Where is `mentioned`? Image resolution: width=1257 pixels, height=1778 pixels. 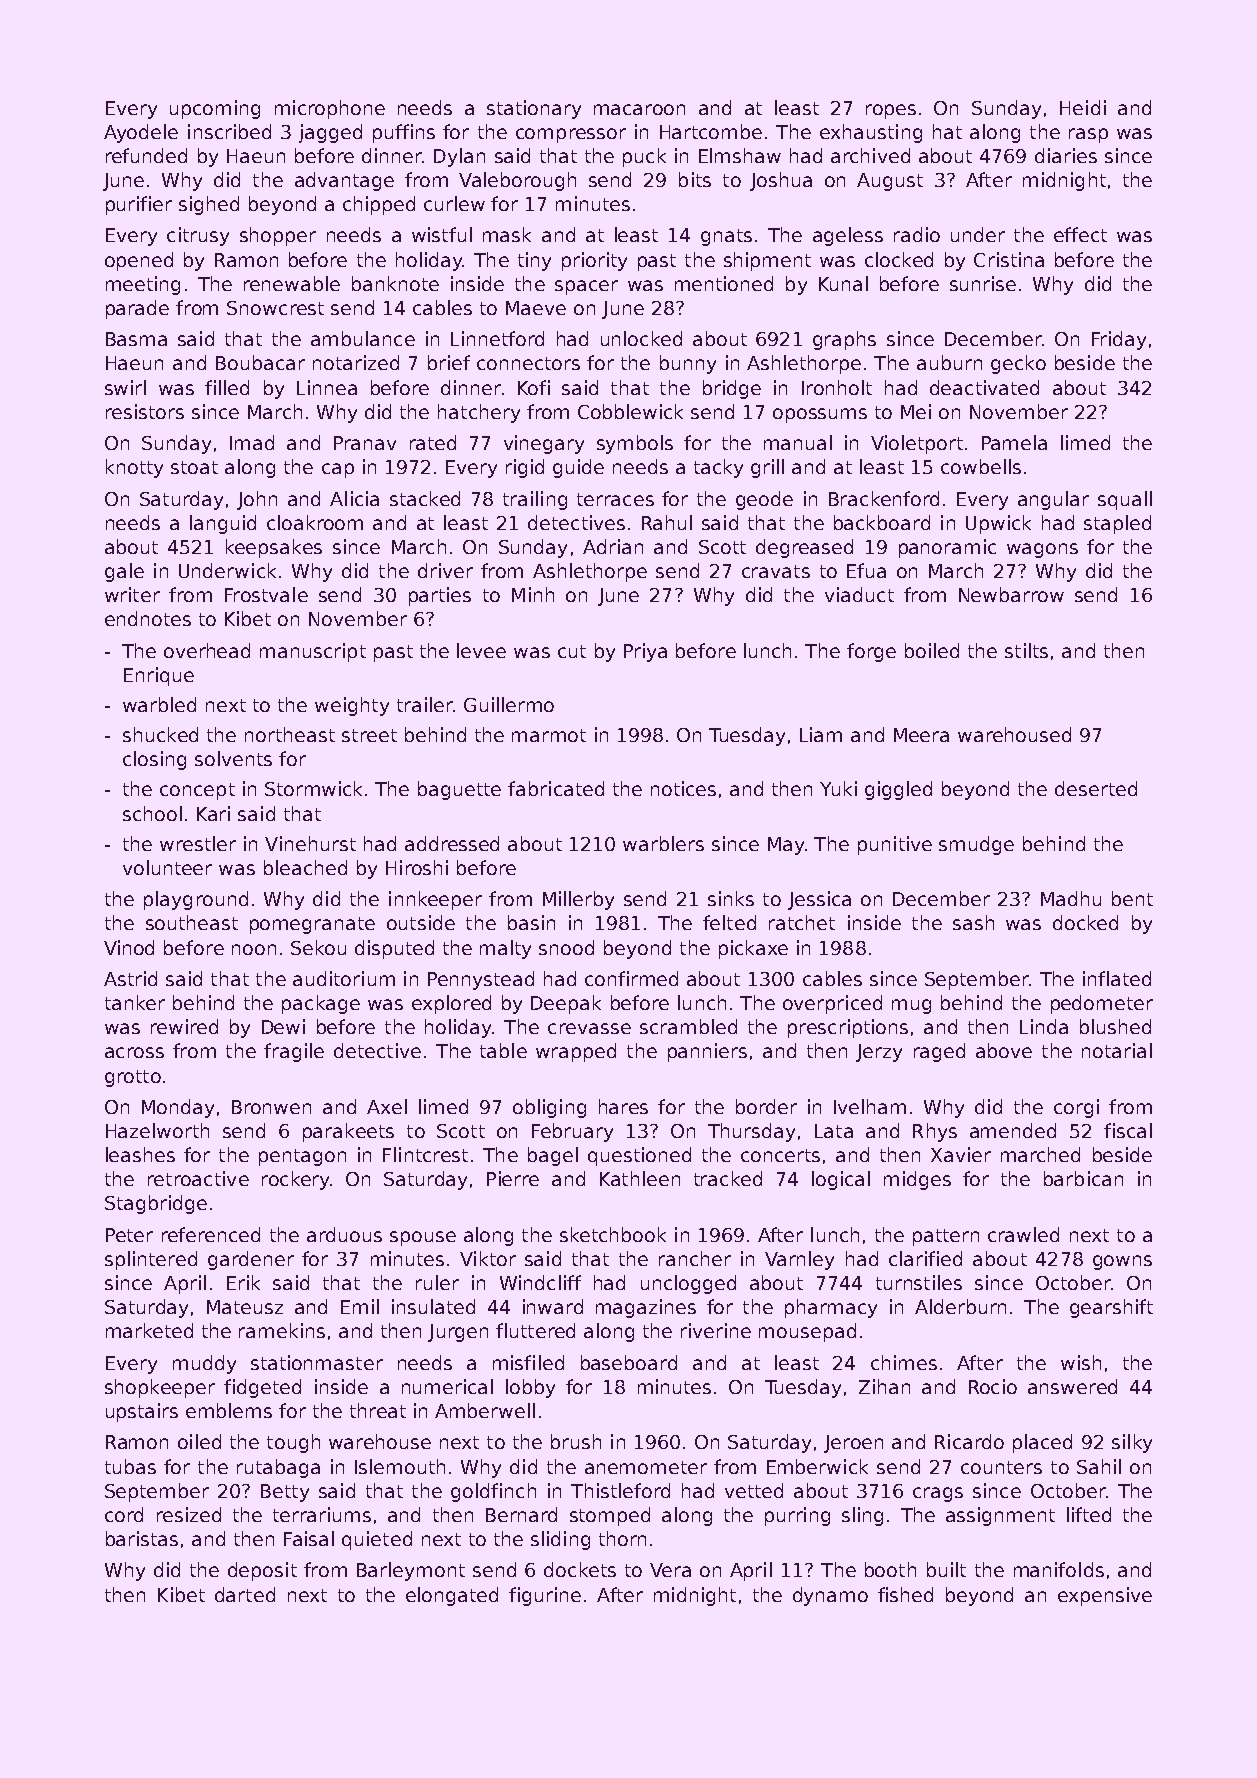
mentioned is located at coordinates (724, 283).
